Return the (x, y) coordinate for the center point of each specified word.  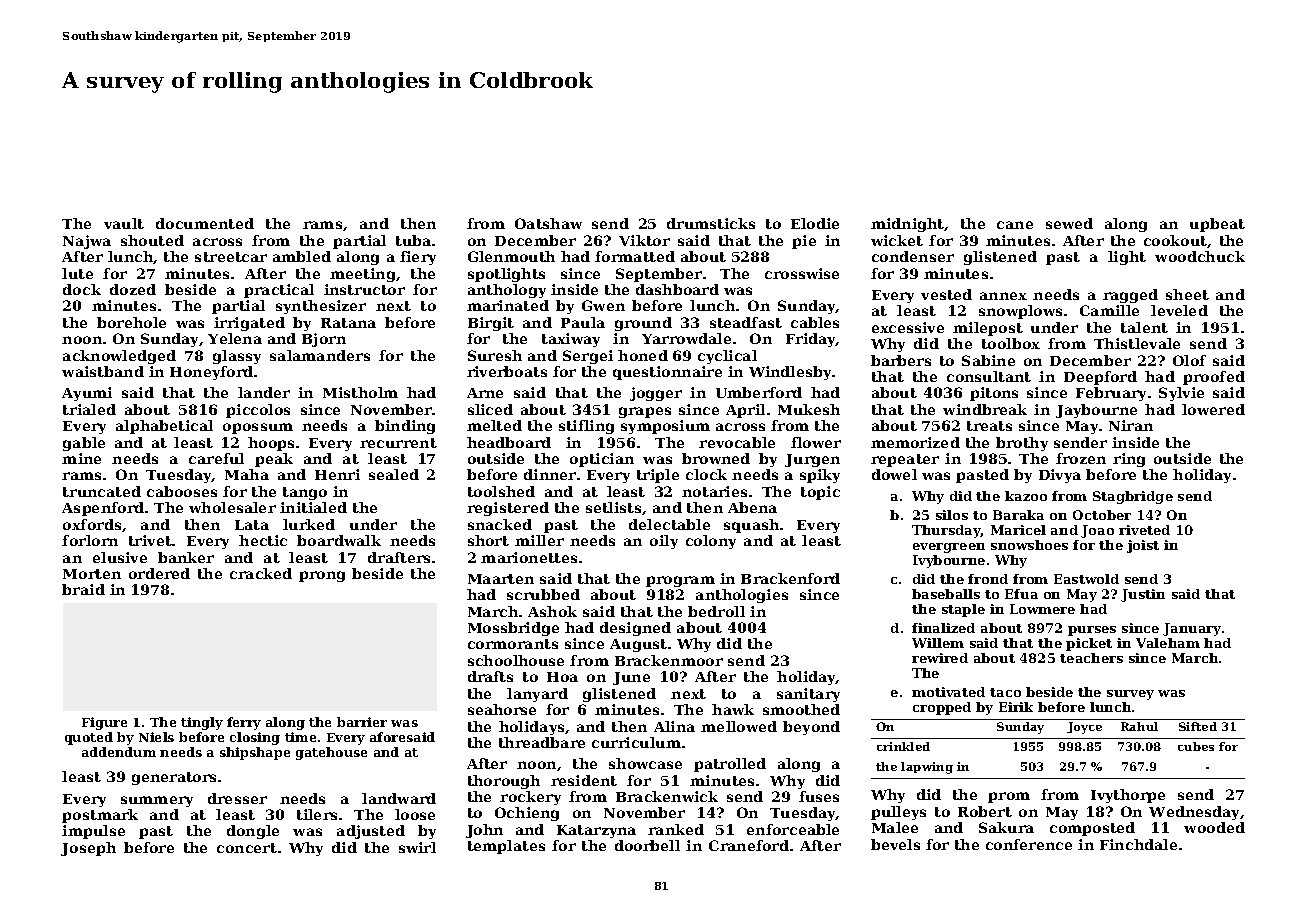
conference (1029, 844)
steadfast (746, 322)
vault (124, 223)
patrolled (730, 765)
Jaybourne (1096, 411)
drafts (490, 676)
